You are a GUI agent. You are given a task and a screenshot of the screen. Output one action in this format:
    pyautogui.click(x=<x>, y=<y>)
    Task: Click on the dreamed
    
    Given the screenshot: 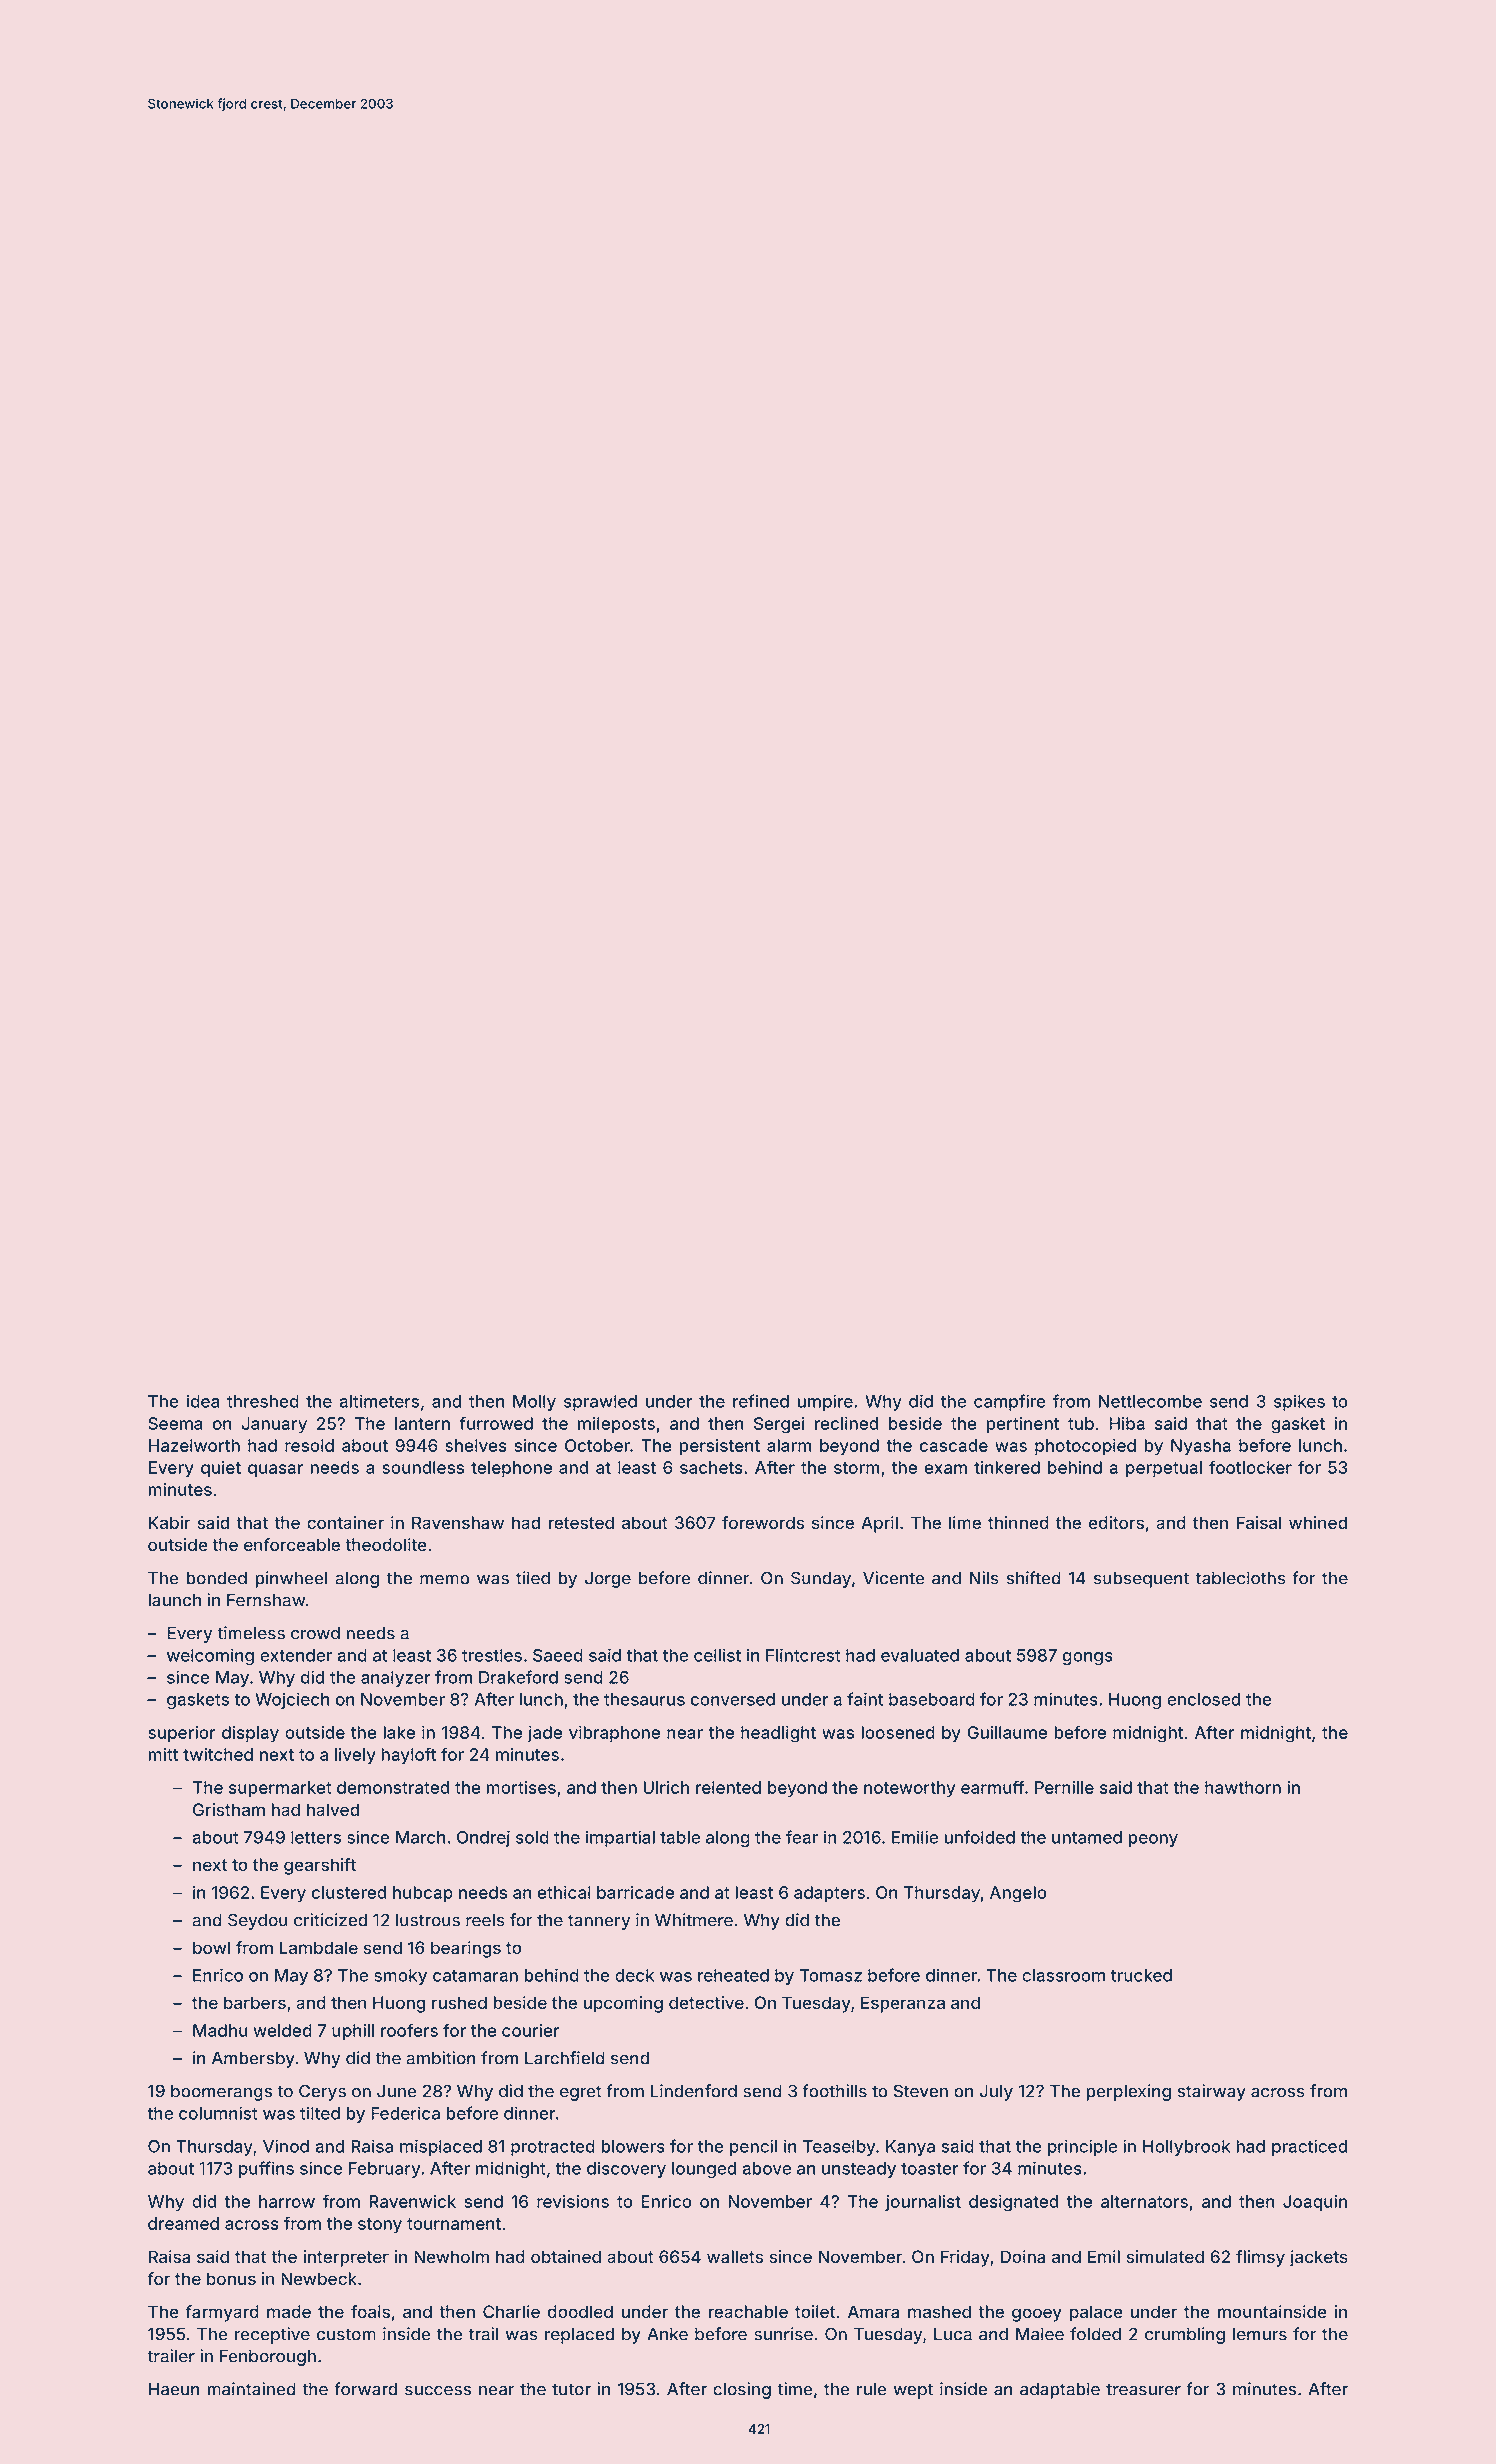 What is the action you would take?
    pyautogui.click(x=183, y=2223)
